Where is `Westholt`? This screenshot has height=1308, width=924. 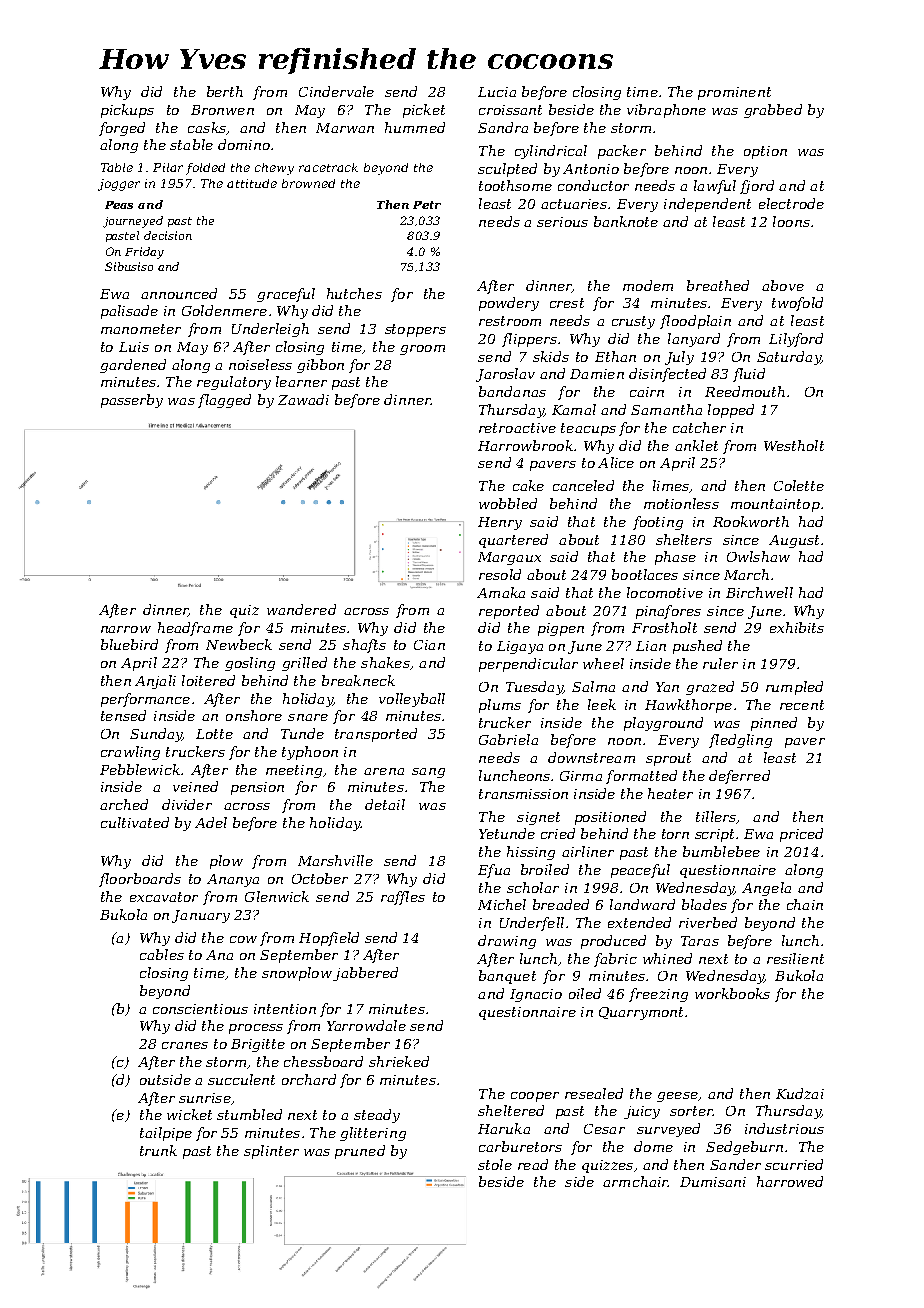
Westholt is located at coordinates (794, 445).
